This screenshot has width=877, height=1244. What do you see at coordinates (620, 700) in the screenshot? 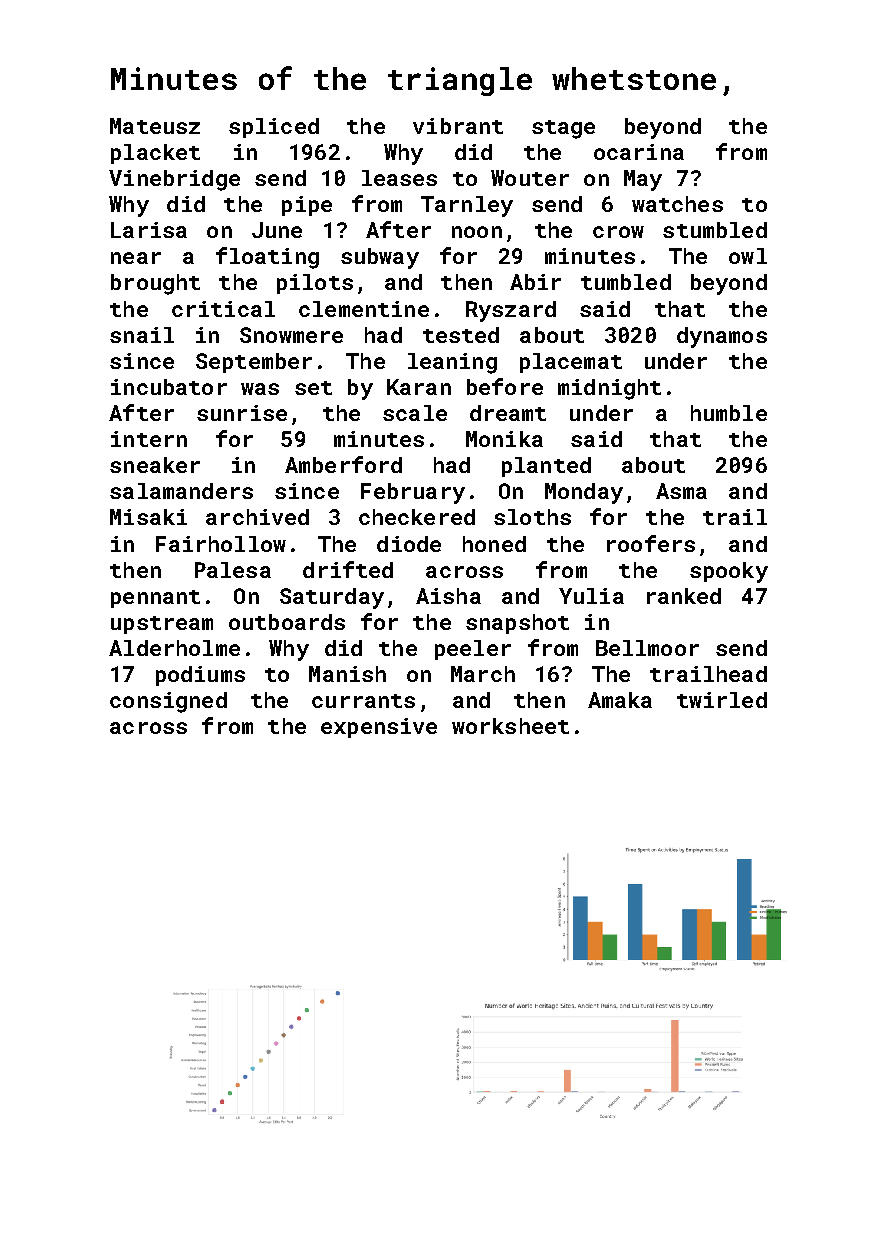
I see `Amaka` at bounding box center [620, 700].
